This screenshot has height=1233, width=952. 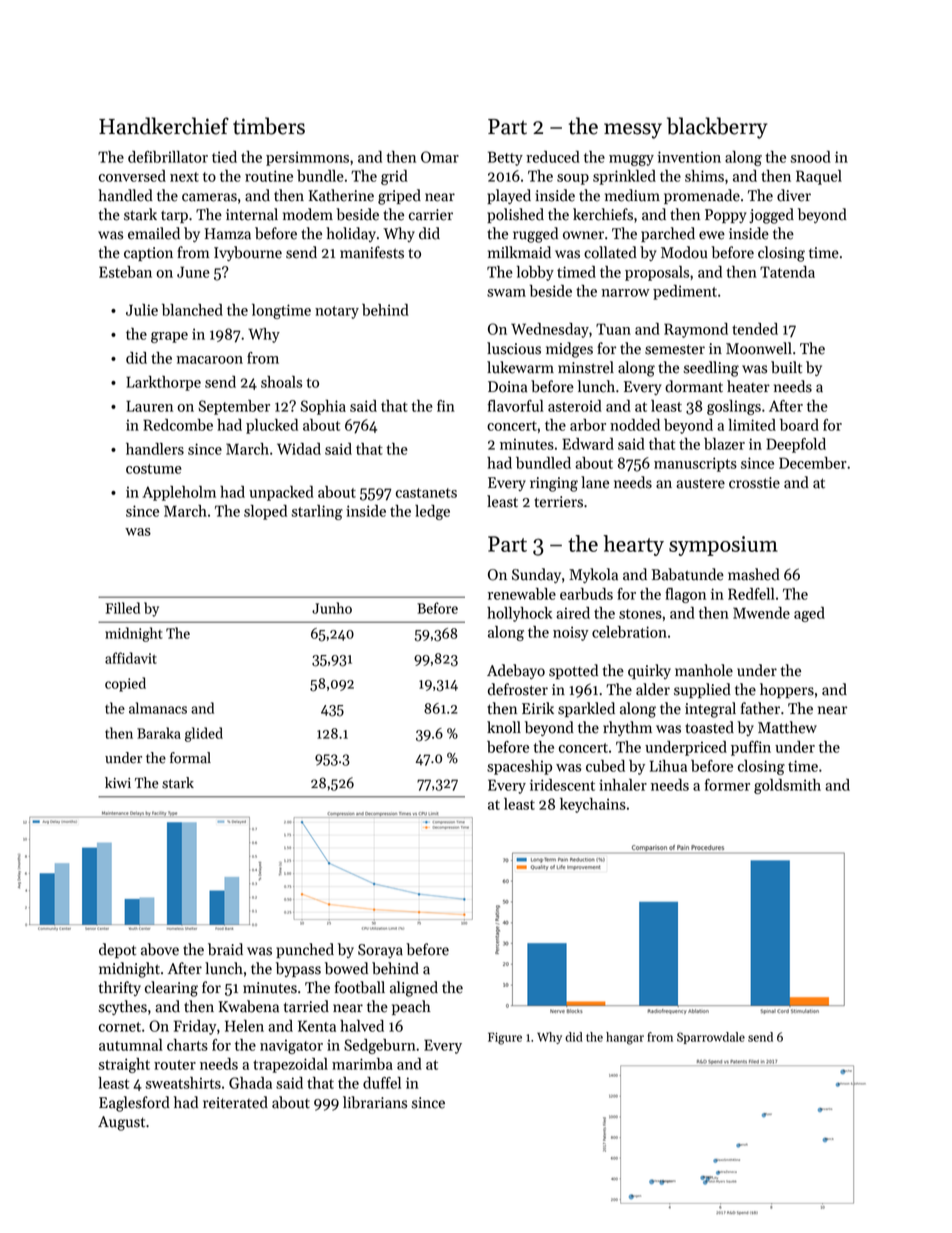 I want to click on diver, so click(x=794, y=195).
